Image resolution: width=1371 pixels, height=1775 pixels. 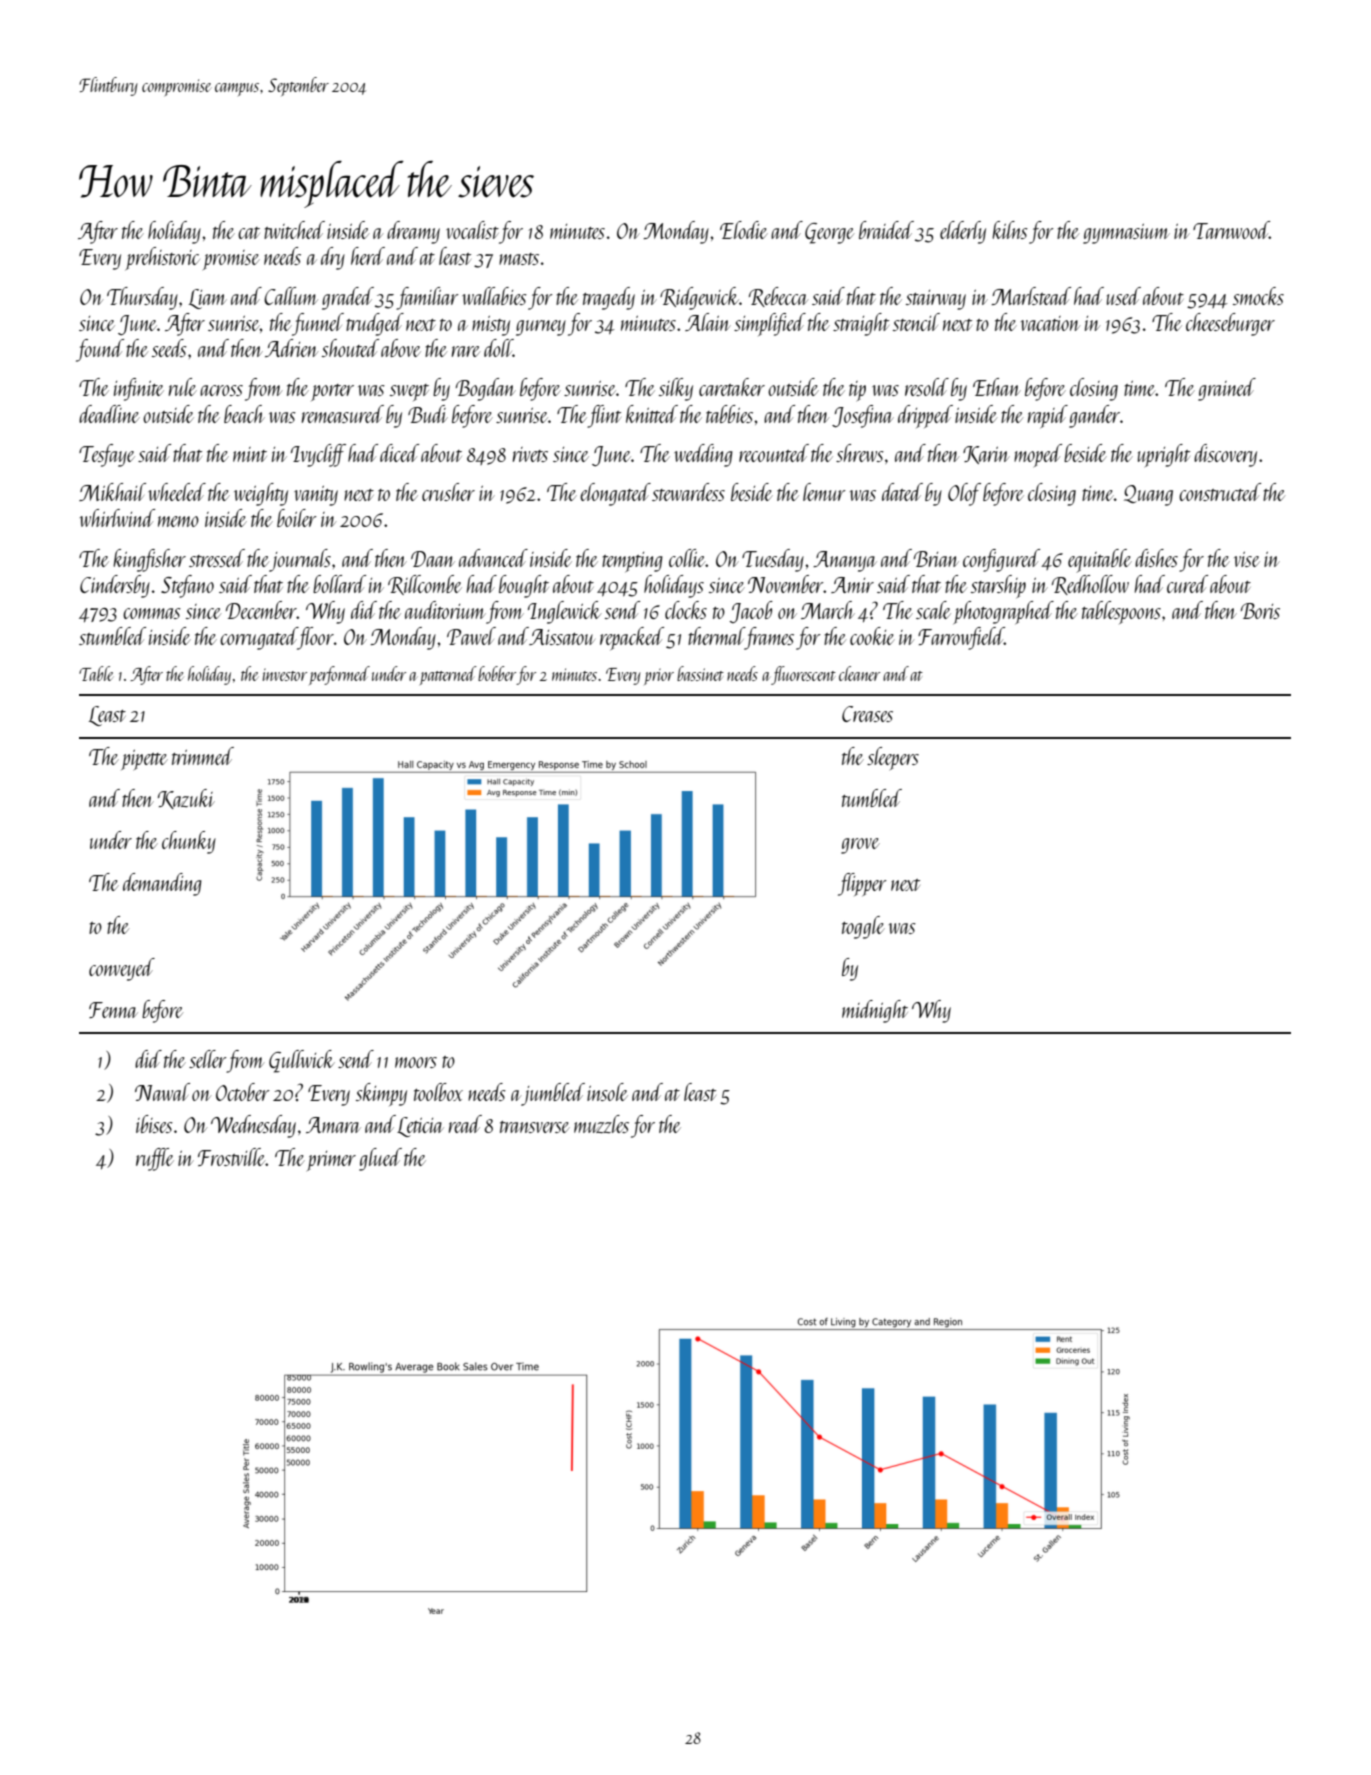 What do you see at coordinates (318, 455) in the screenshot?
I see `Ivycliff` at bounding box center [318, 455].
